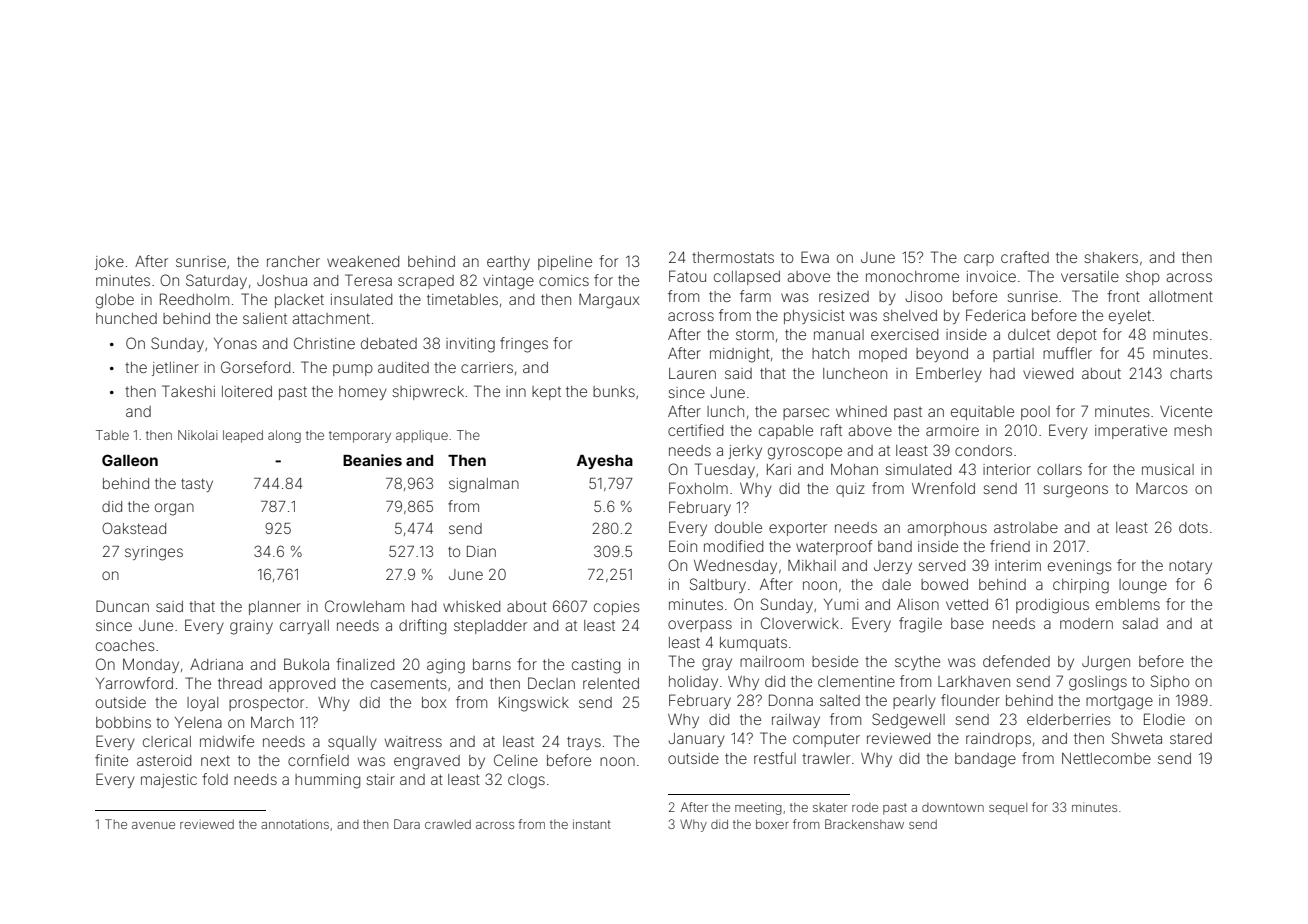 The image size is (1308, 924). What do you see at coordinates (565, 263) in the screenshot?
I see `pipeline` at bounding box center [565, 263].
